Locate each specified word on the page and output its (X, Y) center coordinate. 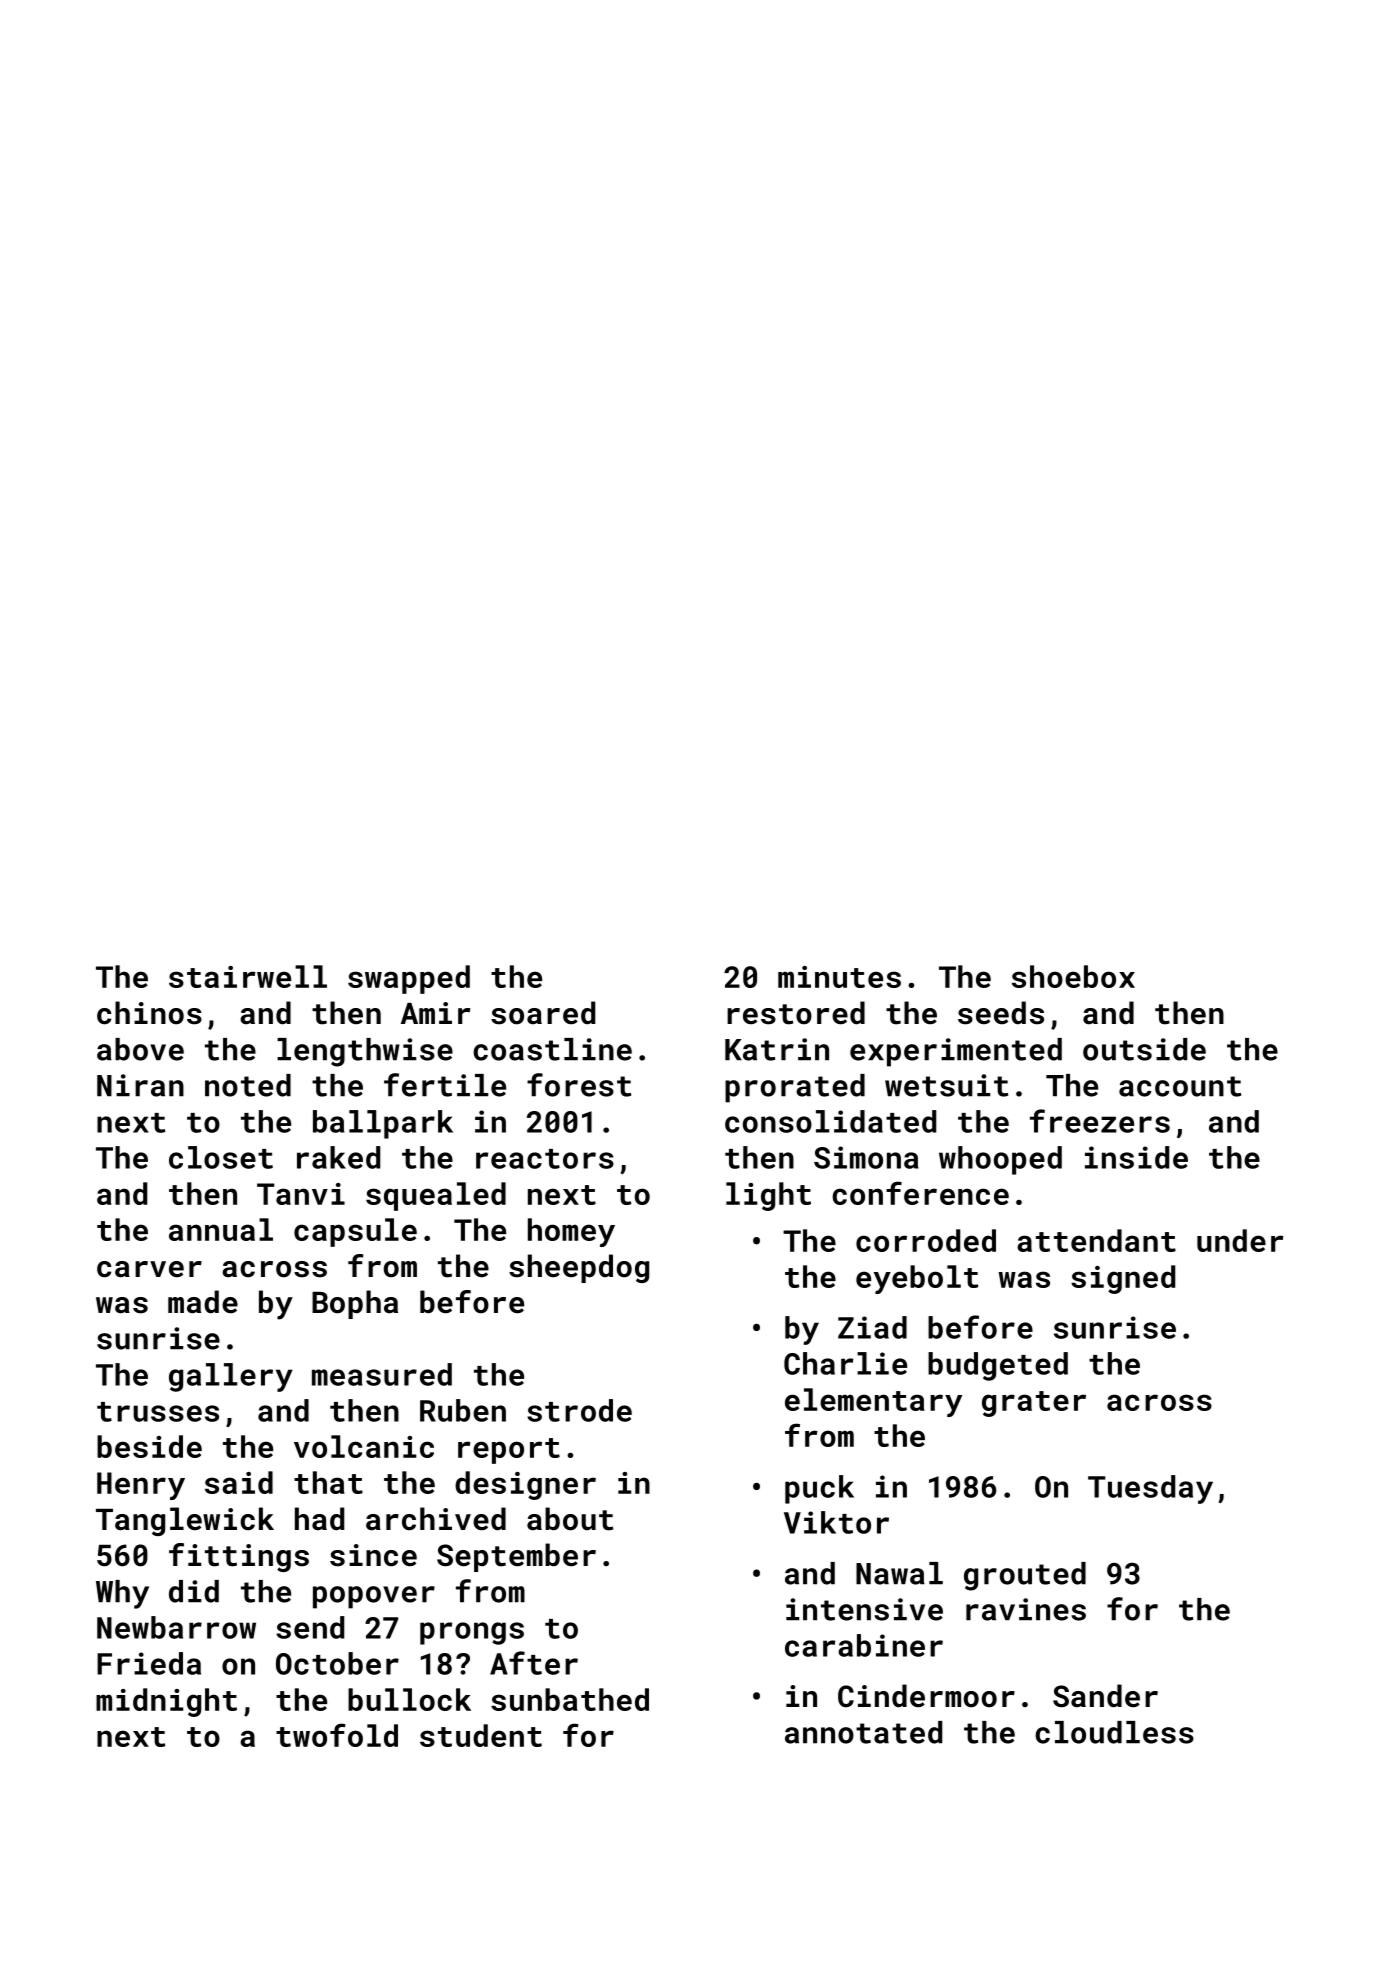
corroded (926, 1240)
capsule (355, 1232)
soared (543, 1013)
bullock (409, 1699)
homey (571, 1232)
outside (1144, 1049)
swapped (409, 979)
